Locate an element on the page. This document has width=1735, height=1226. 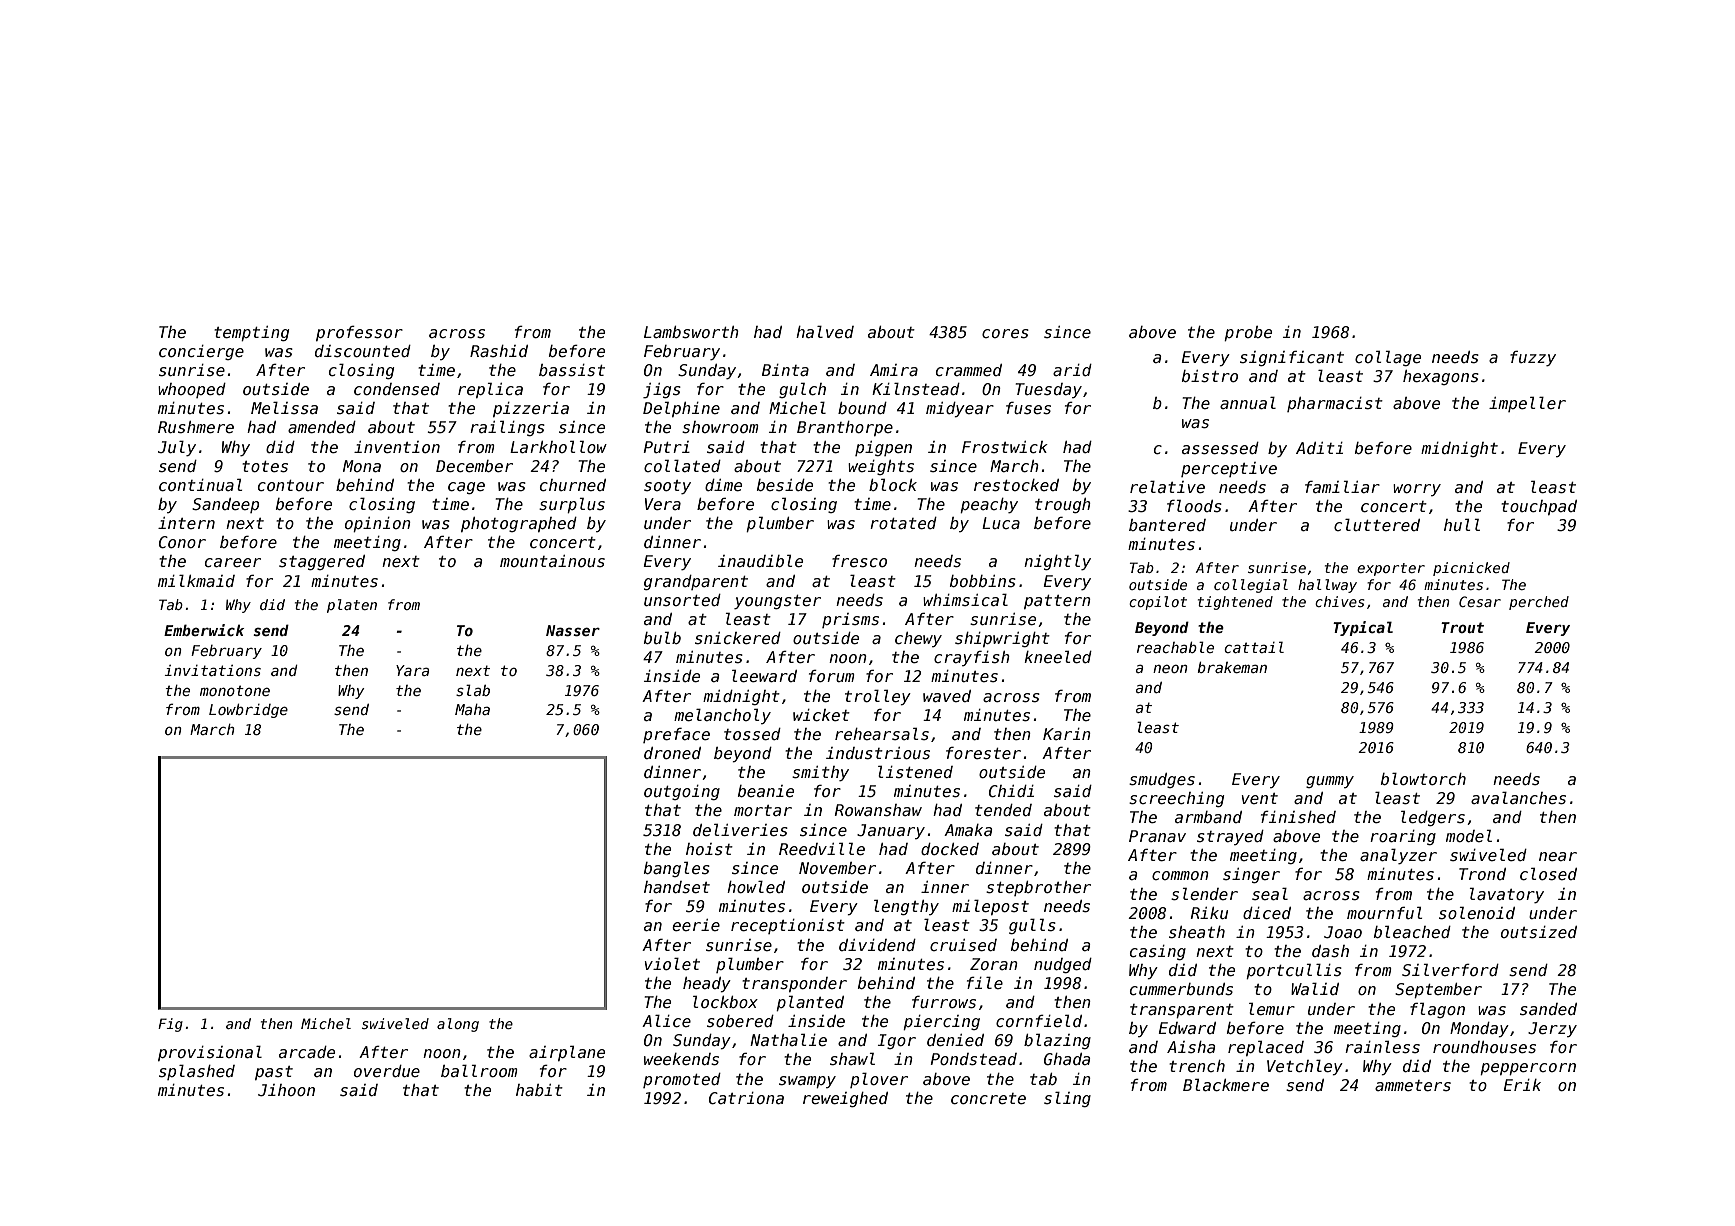
splashed is located at coordinates (197, 1072).
